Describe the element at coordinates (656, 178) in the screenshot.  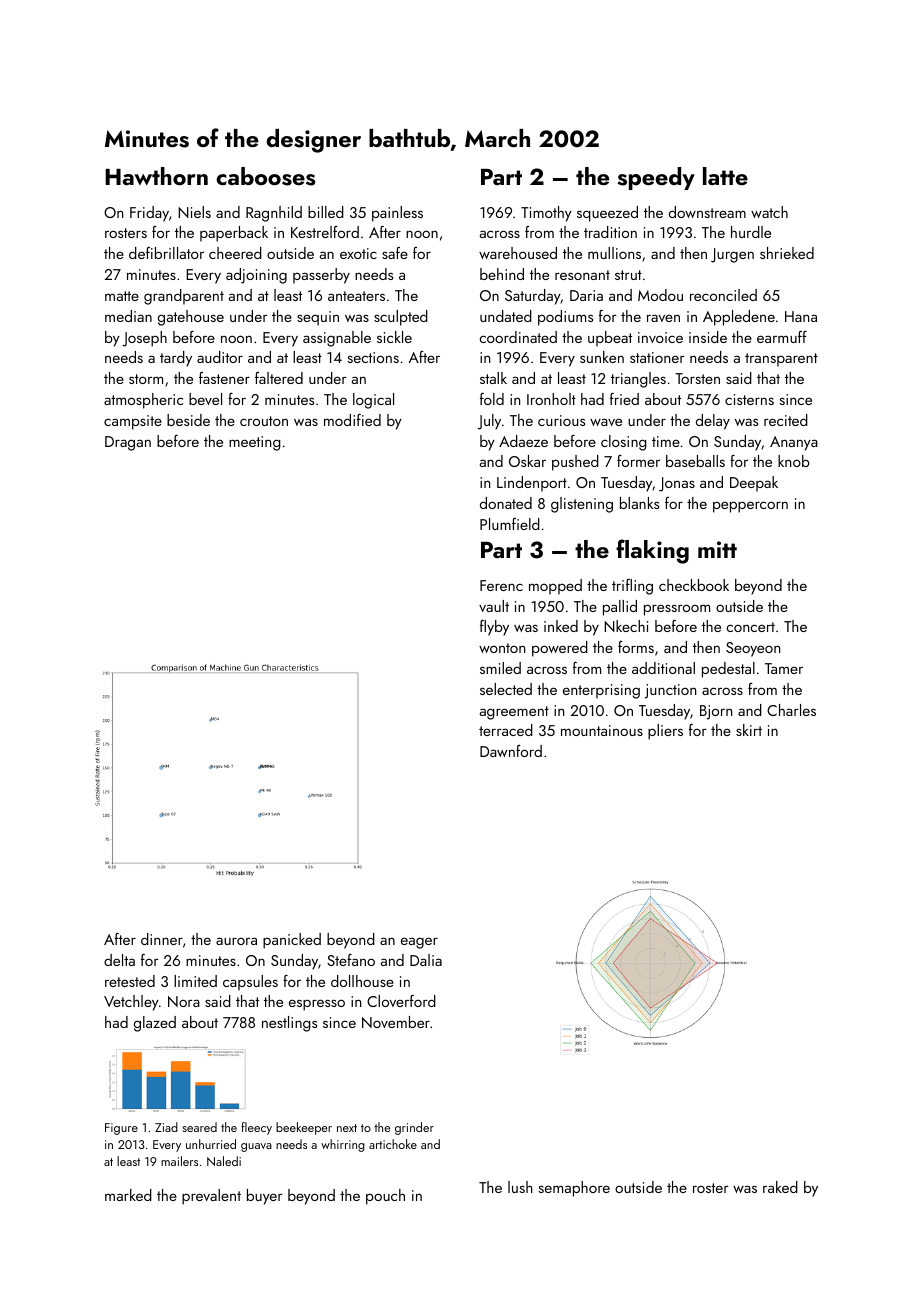
I see `speedy` at that location.
